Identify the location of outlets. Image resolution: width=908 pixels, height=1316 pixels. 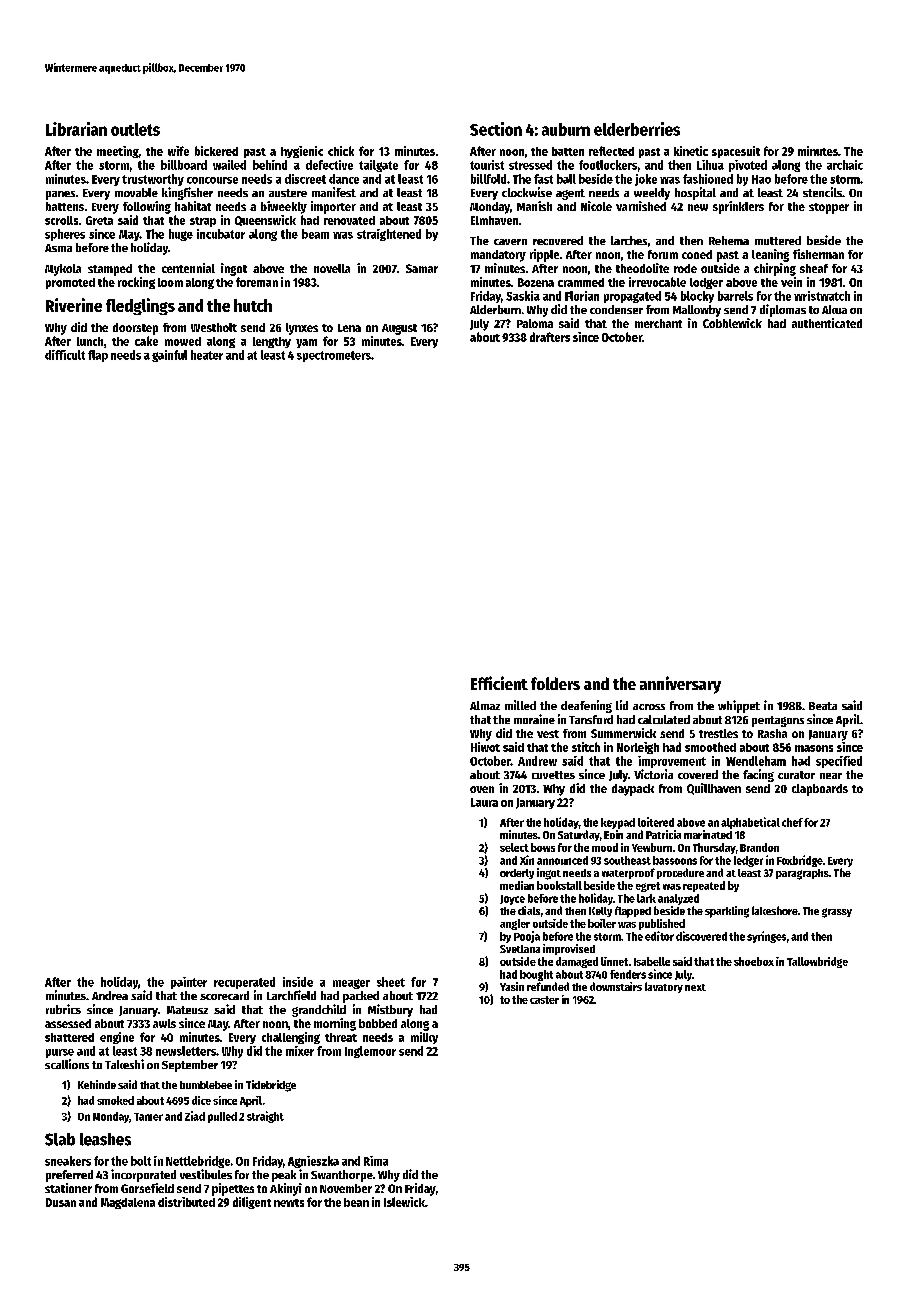
(135, 129).
